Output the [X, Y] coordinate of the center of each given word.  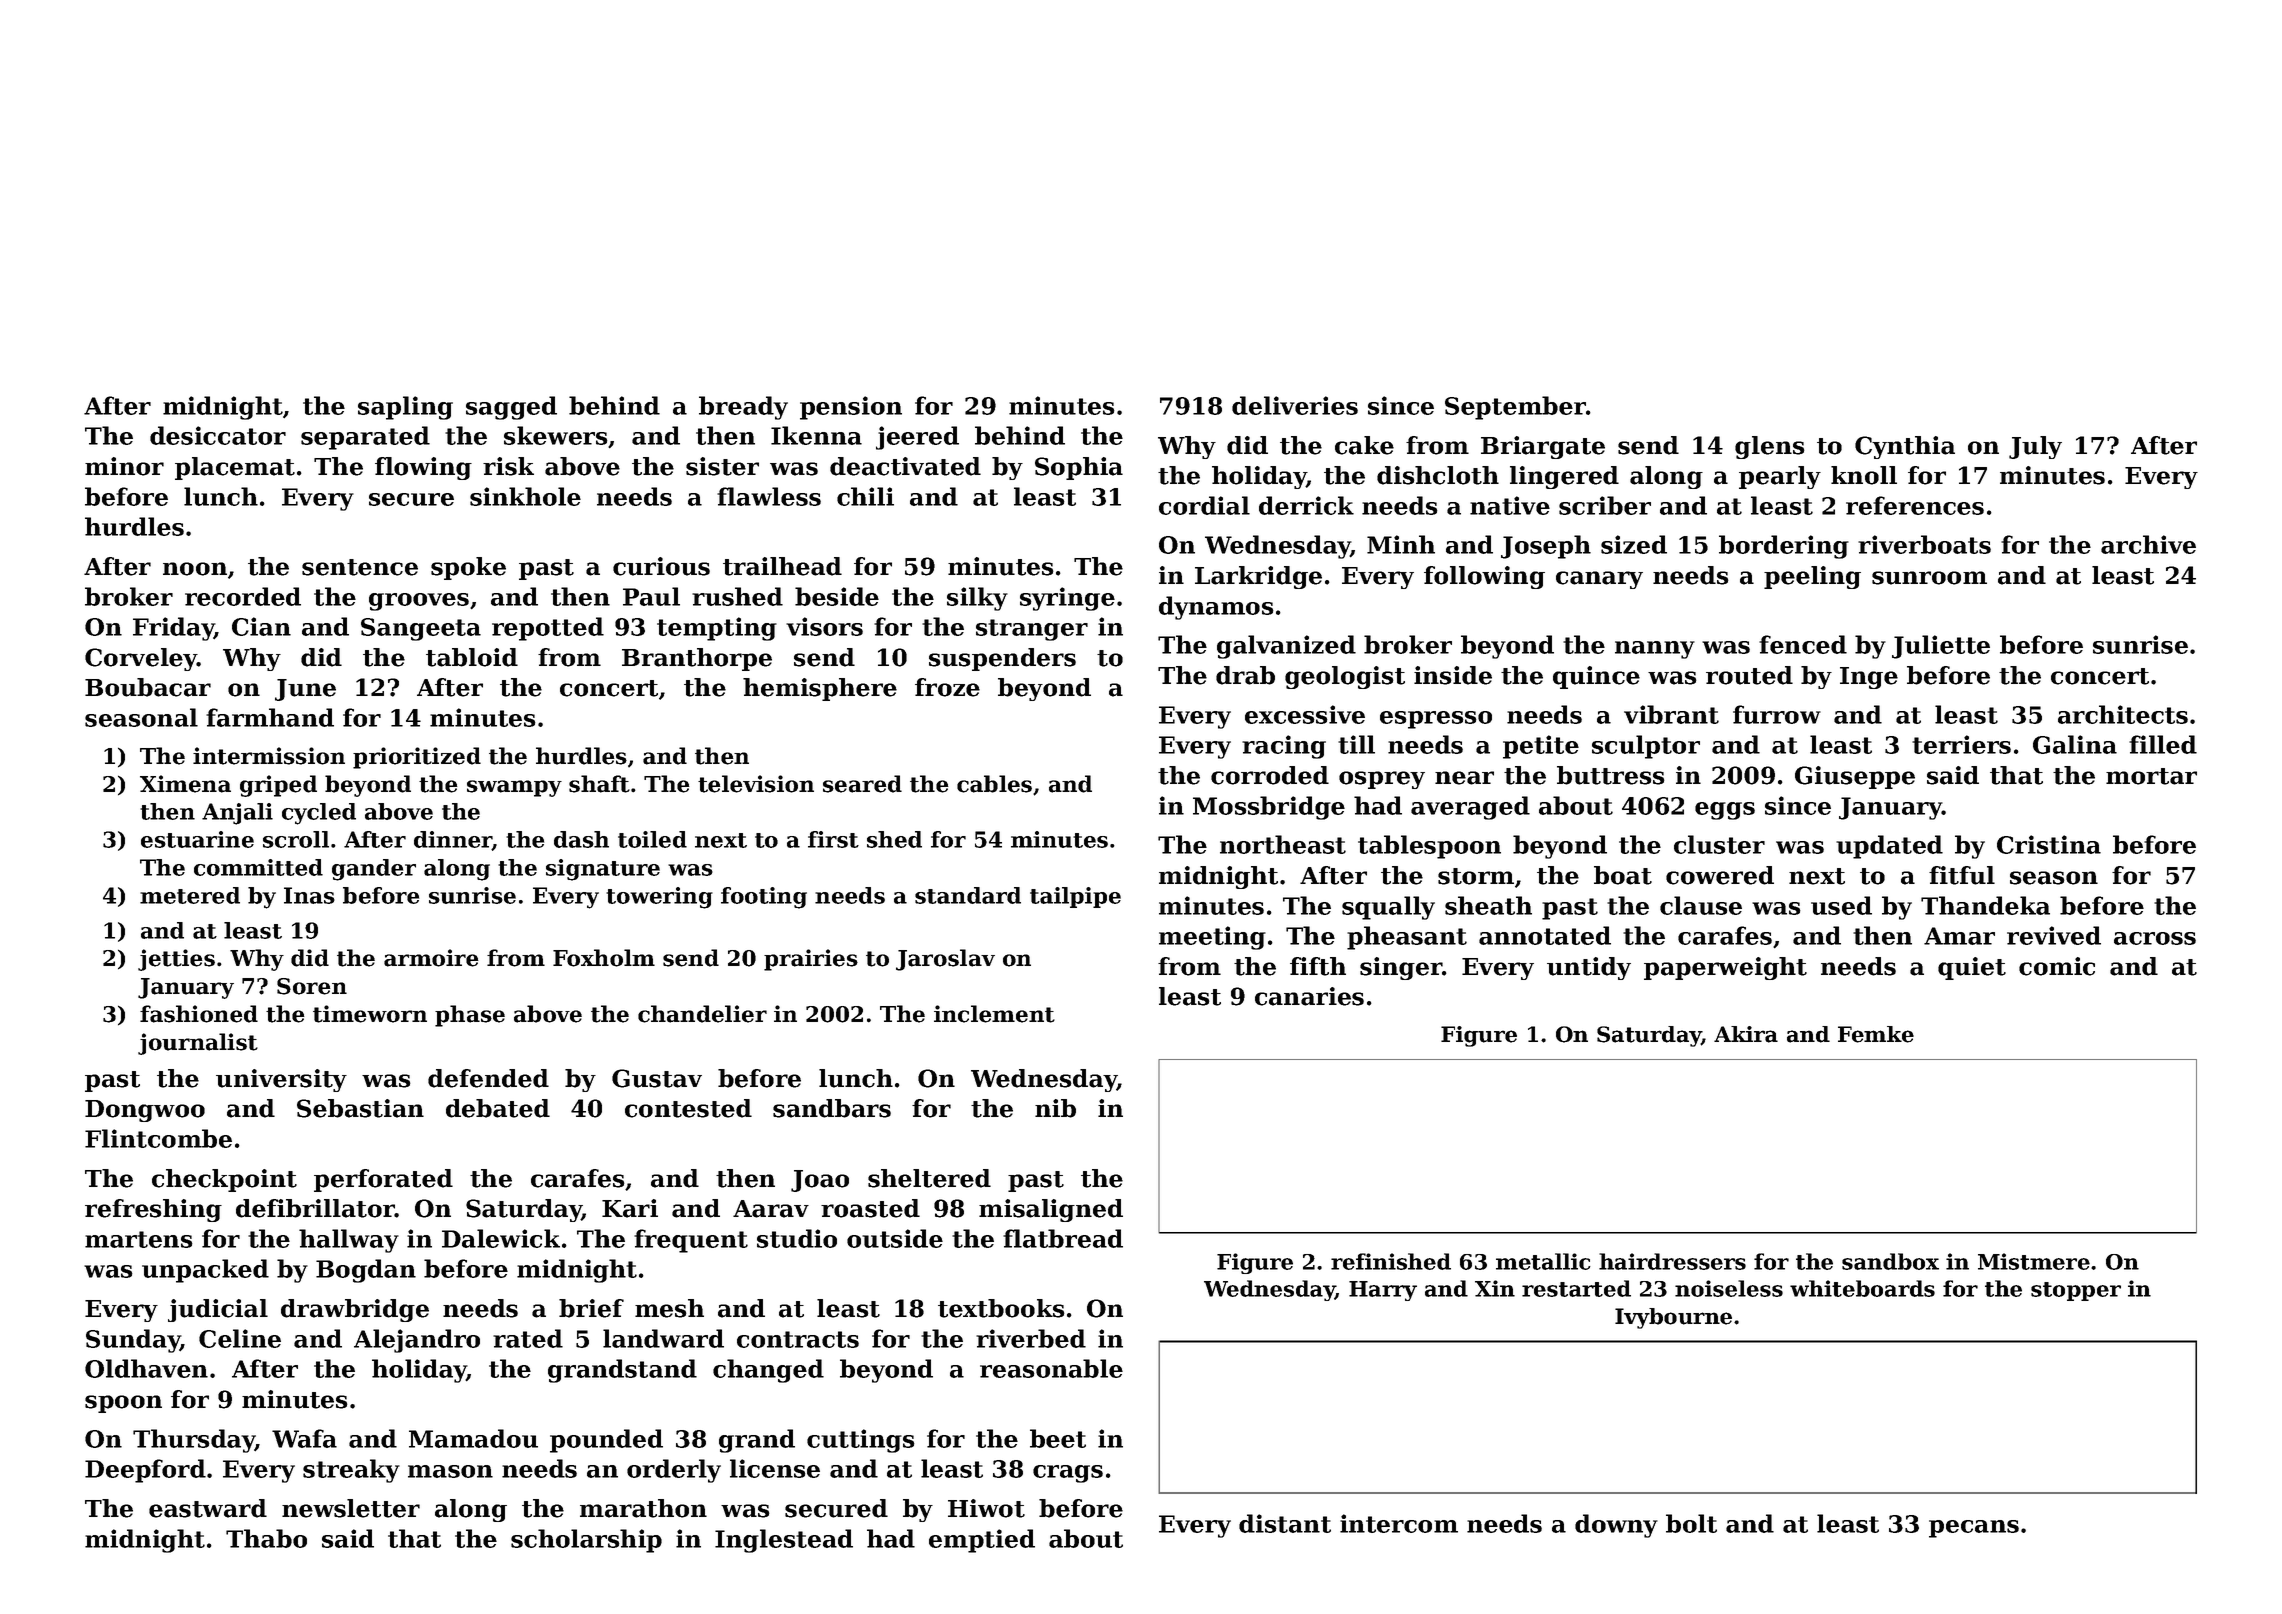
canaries [1309, 996]
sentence [360, 567]
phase [470, 1016]
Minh [1401, 544]
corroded [1270, 775]
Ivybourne [1673, 1318]
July [2035, 447]
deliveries [1295, 405]
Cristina [2049, 844]
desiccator [218, 435]
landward [663, 1338]
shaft [599, 784]
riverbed [1031, 1338]
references [1915, 505]
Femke [1876, 1034]
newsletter [351, 1508]
